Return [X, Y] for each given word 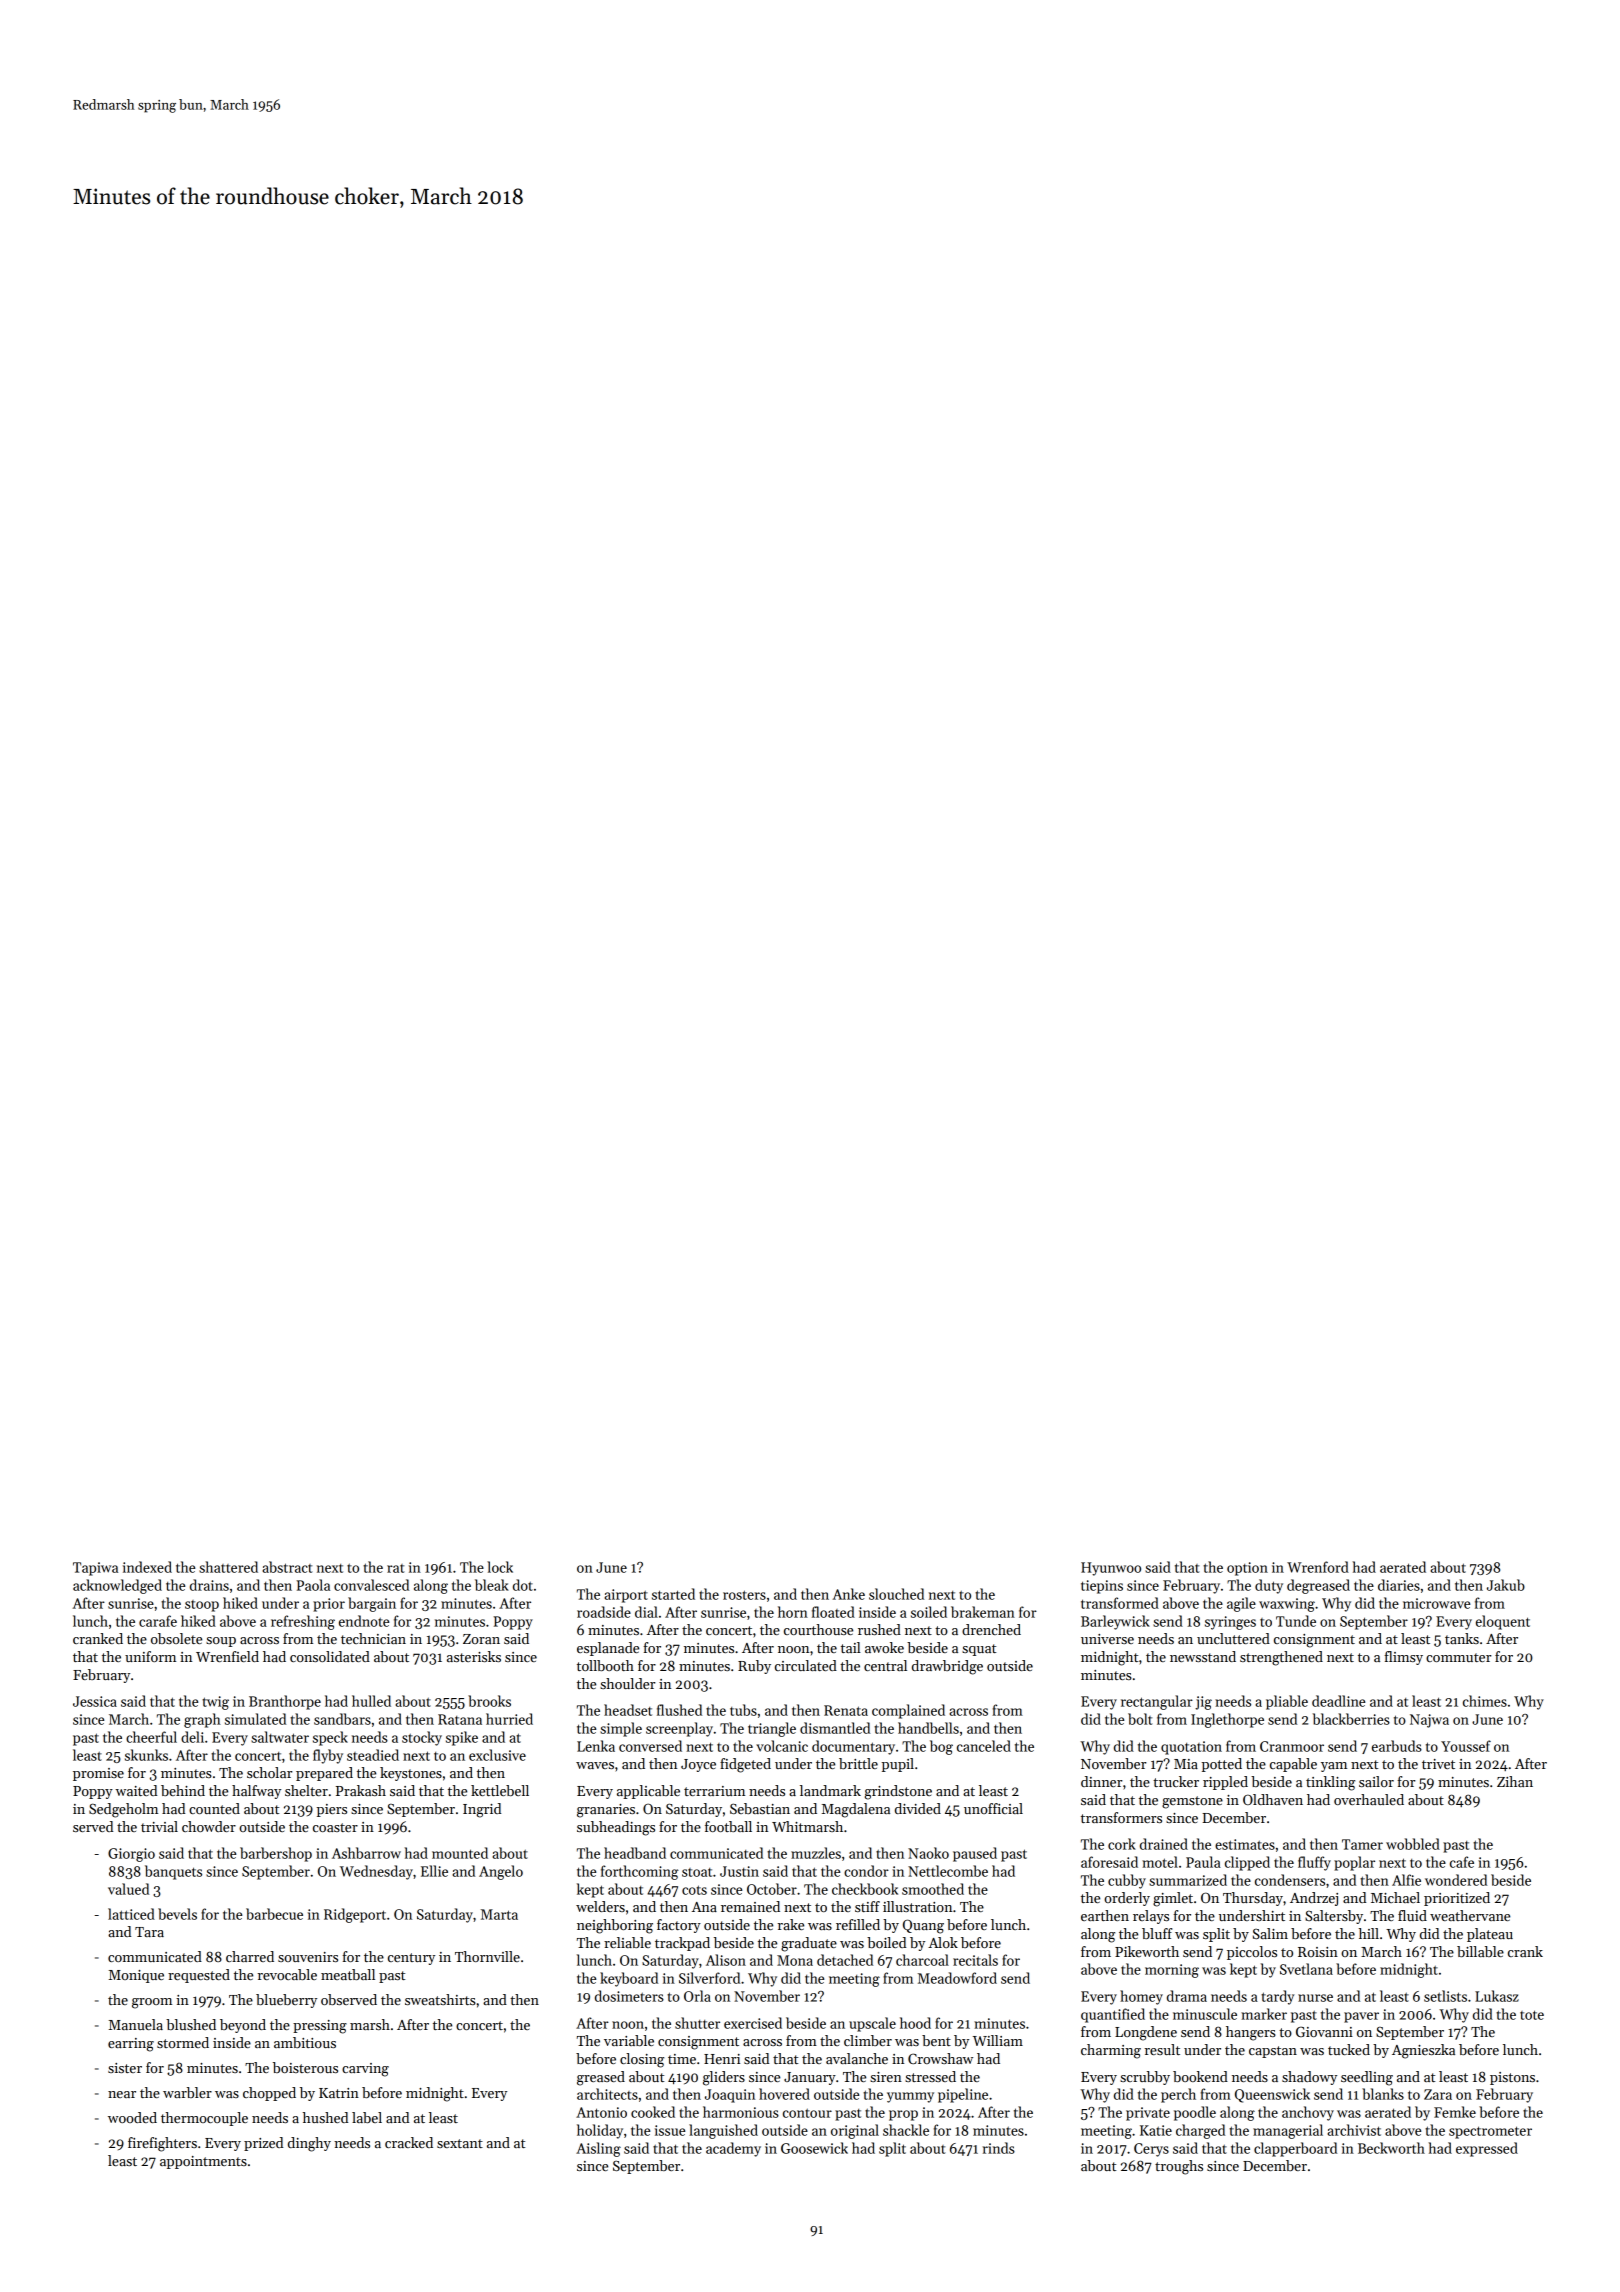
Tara [149, 1932]
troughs [1179, 2167]
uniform [150, 1656]
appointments [203, 2162]
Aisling [598, 2149]
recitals [975, 1960]
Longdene [1146, 2033]
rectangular [1157, 1702]
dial [646, 1612]
